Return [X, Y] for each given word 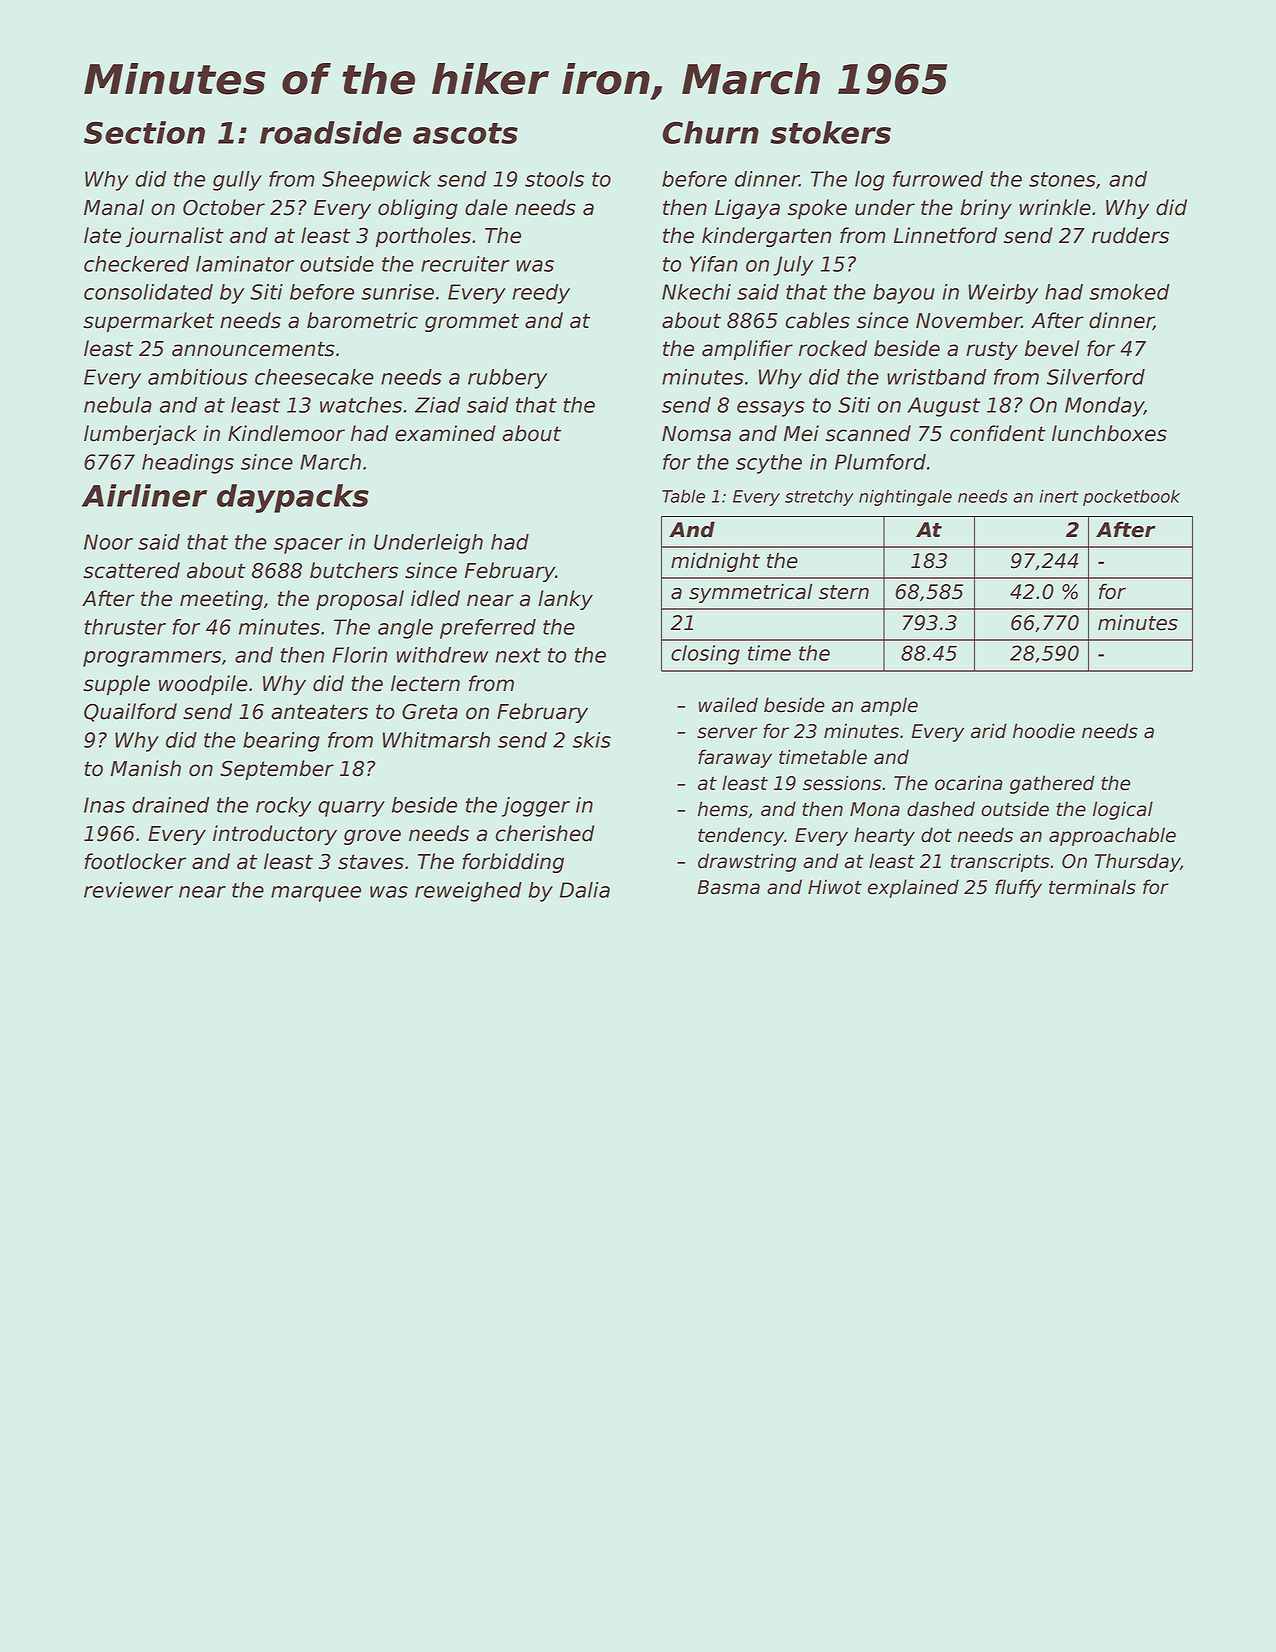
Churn [711, 132]
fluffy [1018, 888]
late [102, 235]
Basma [728, 887]
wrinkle [1055, 207]
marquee [316, 894]
